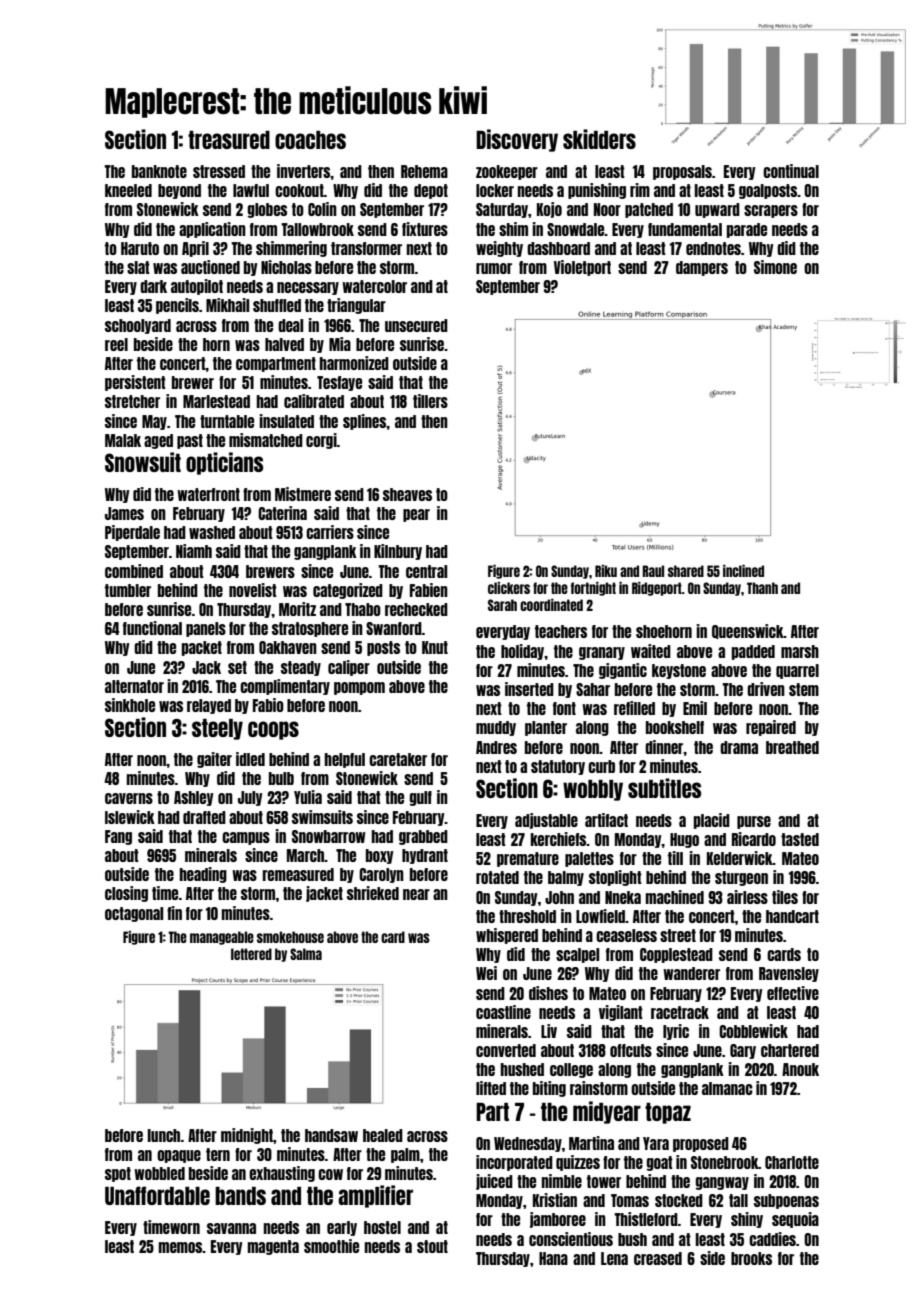 The image size is (924, 1308). Describe the element at coordinates (507, 172) in the screenshot. I see `zookeeper` at that location.
